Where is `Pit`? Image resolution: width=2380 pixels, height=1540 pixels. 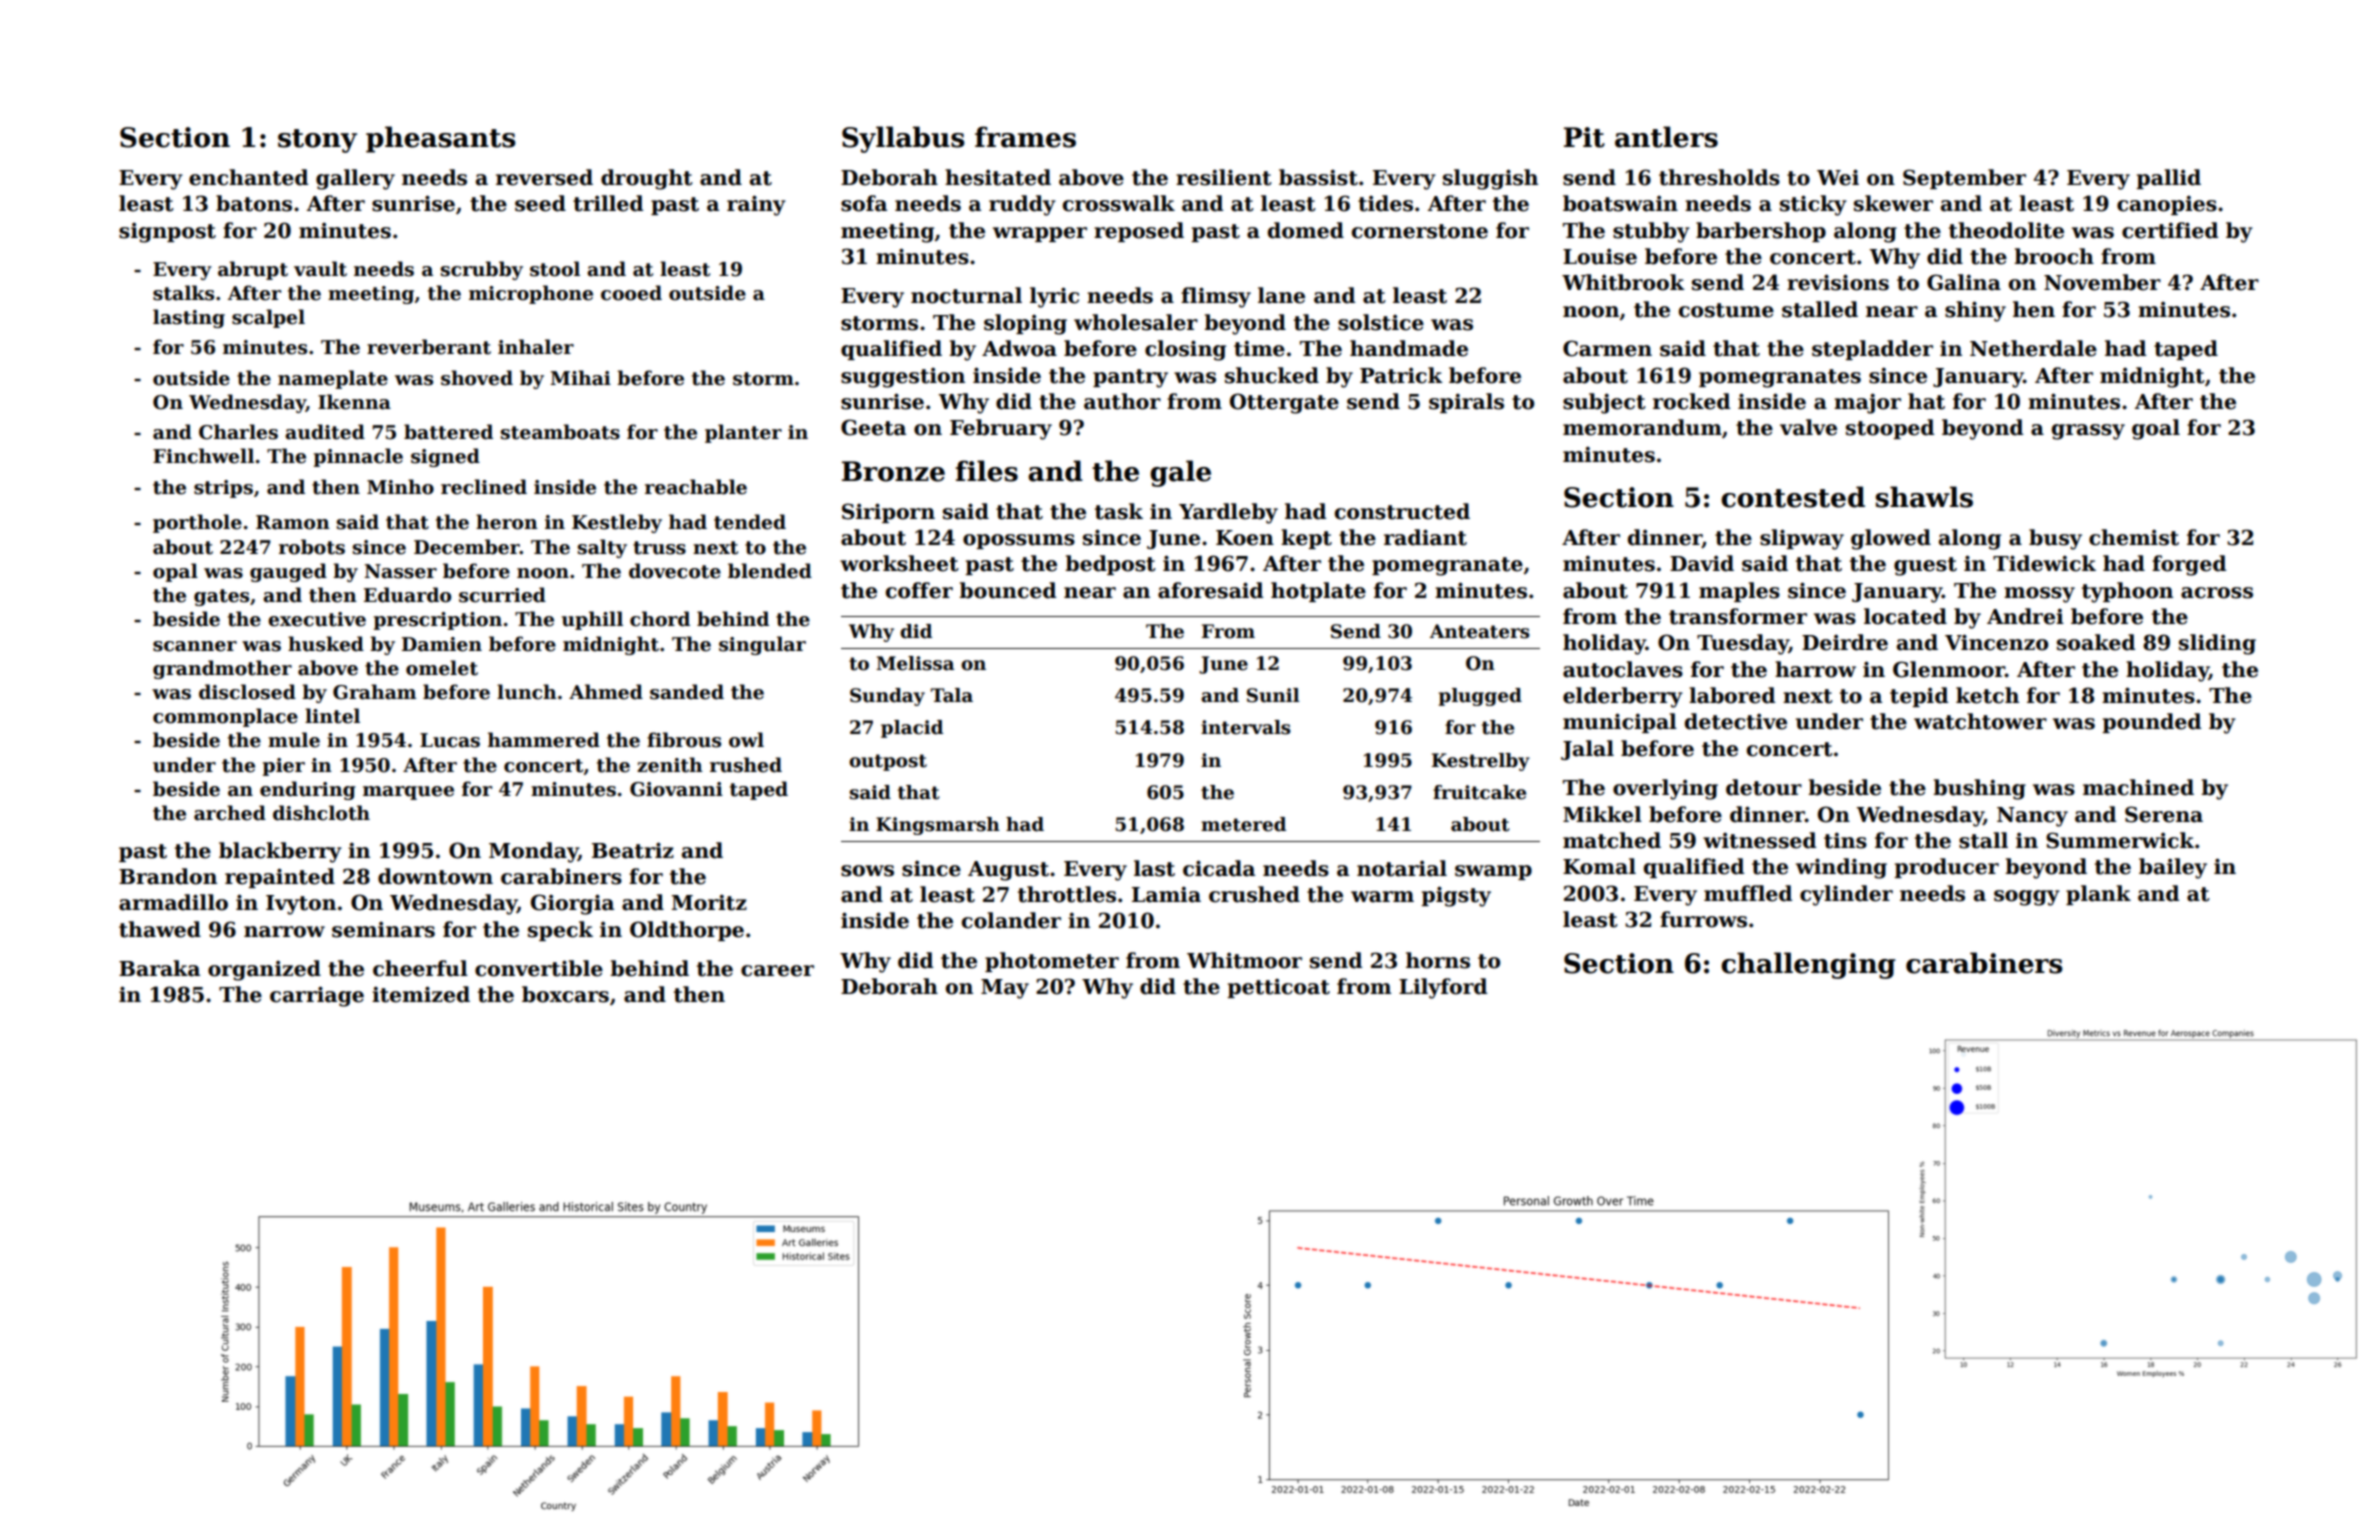 Pit is located at coordinates (1584, 137).
